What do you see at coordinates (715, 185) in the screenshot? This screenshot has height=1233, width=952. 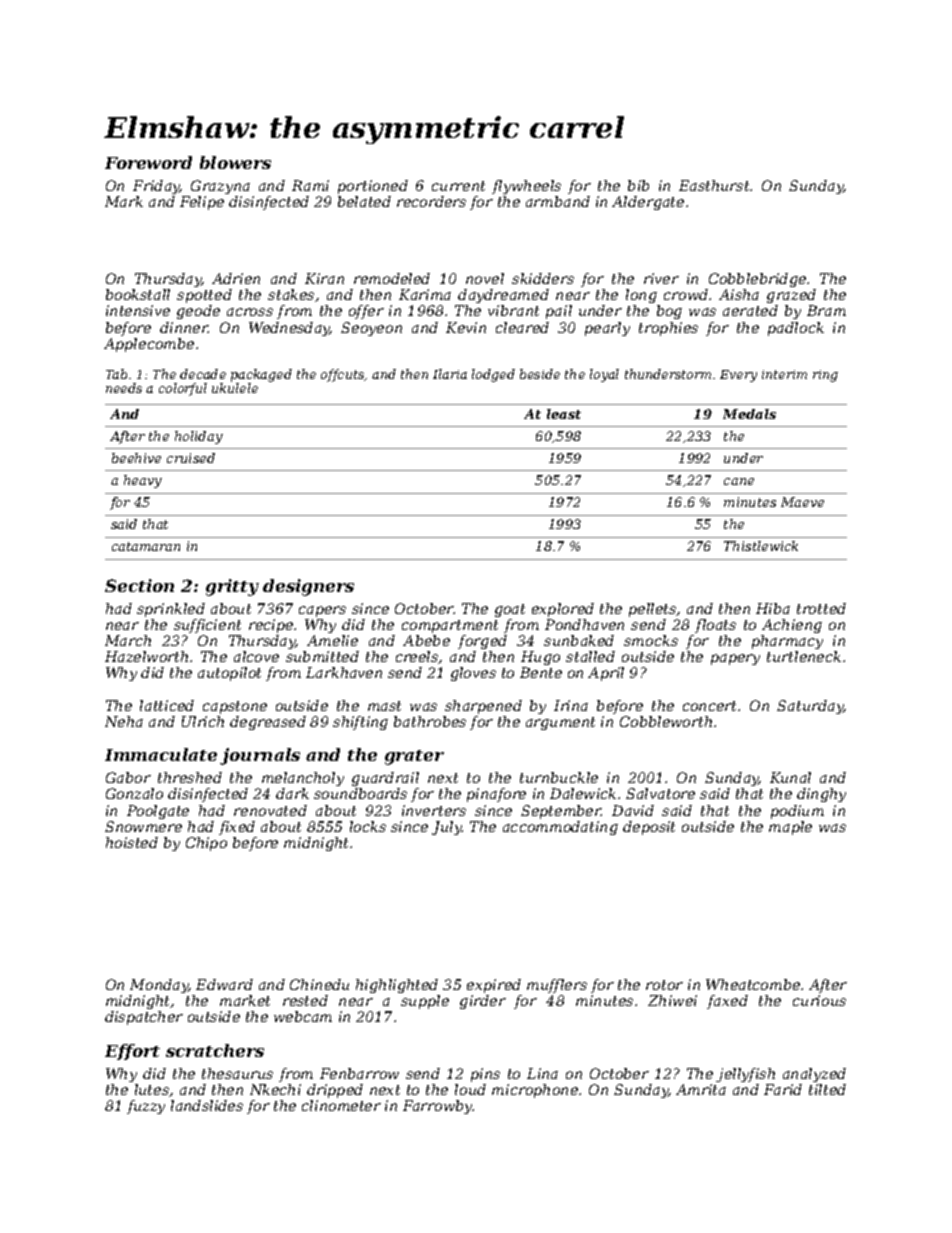 I see `Easthurst` at bounding box center [715, 185].
